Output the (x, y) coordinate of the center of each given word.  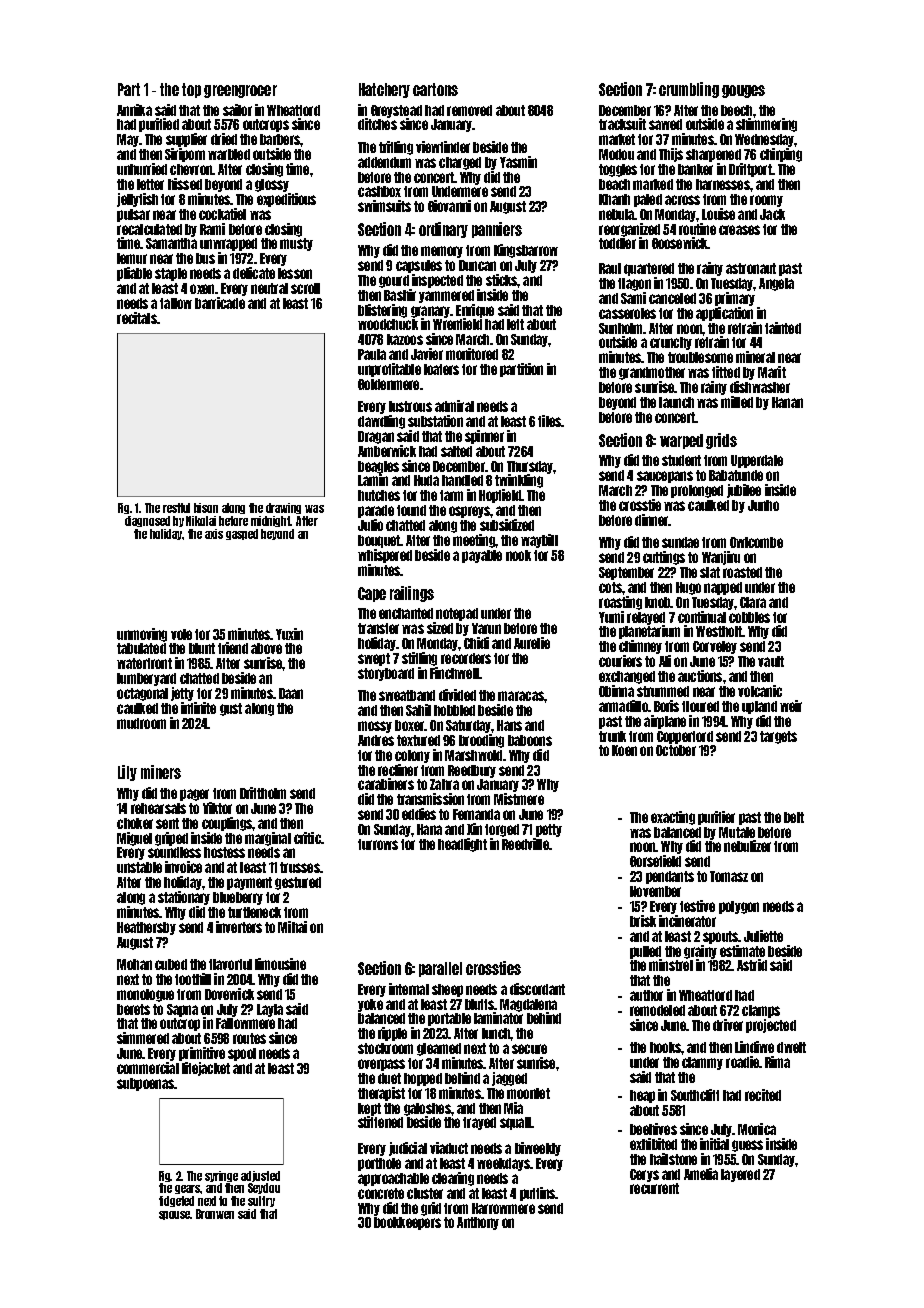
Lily (127, 773)
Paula (372, 354)
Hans (509, 725)
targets (778, 737)
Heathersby (146, 928)
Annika (134, 110)
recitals (137, 318)
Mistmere (519, 799)
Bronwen (215, 1214)
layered (740, 1175)
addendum (384, 162)
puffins (537, 1194)
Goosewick (680, 243)
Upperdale (757, 461)
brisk (643, 921)
